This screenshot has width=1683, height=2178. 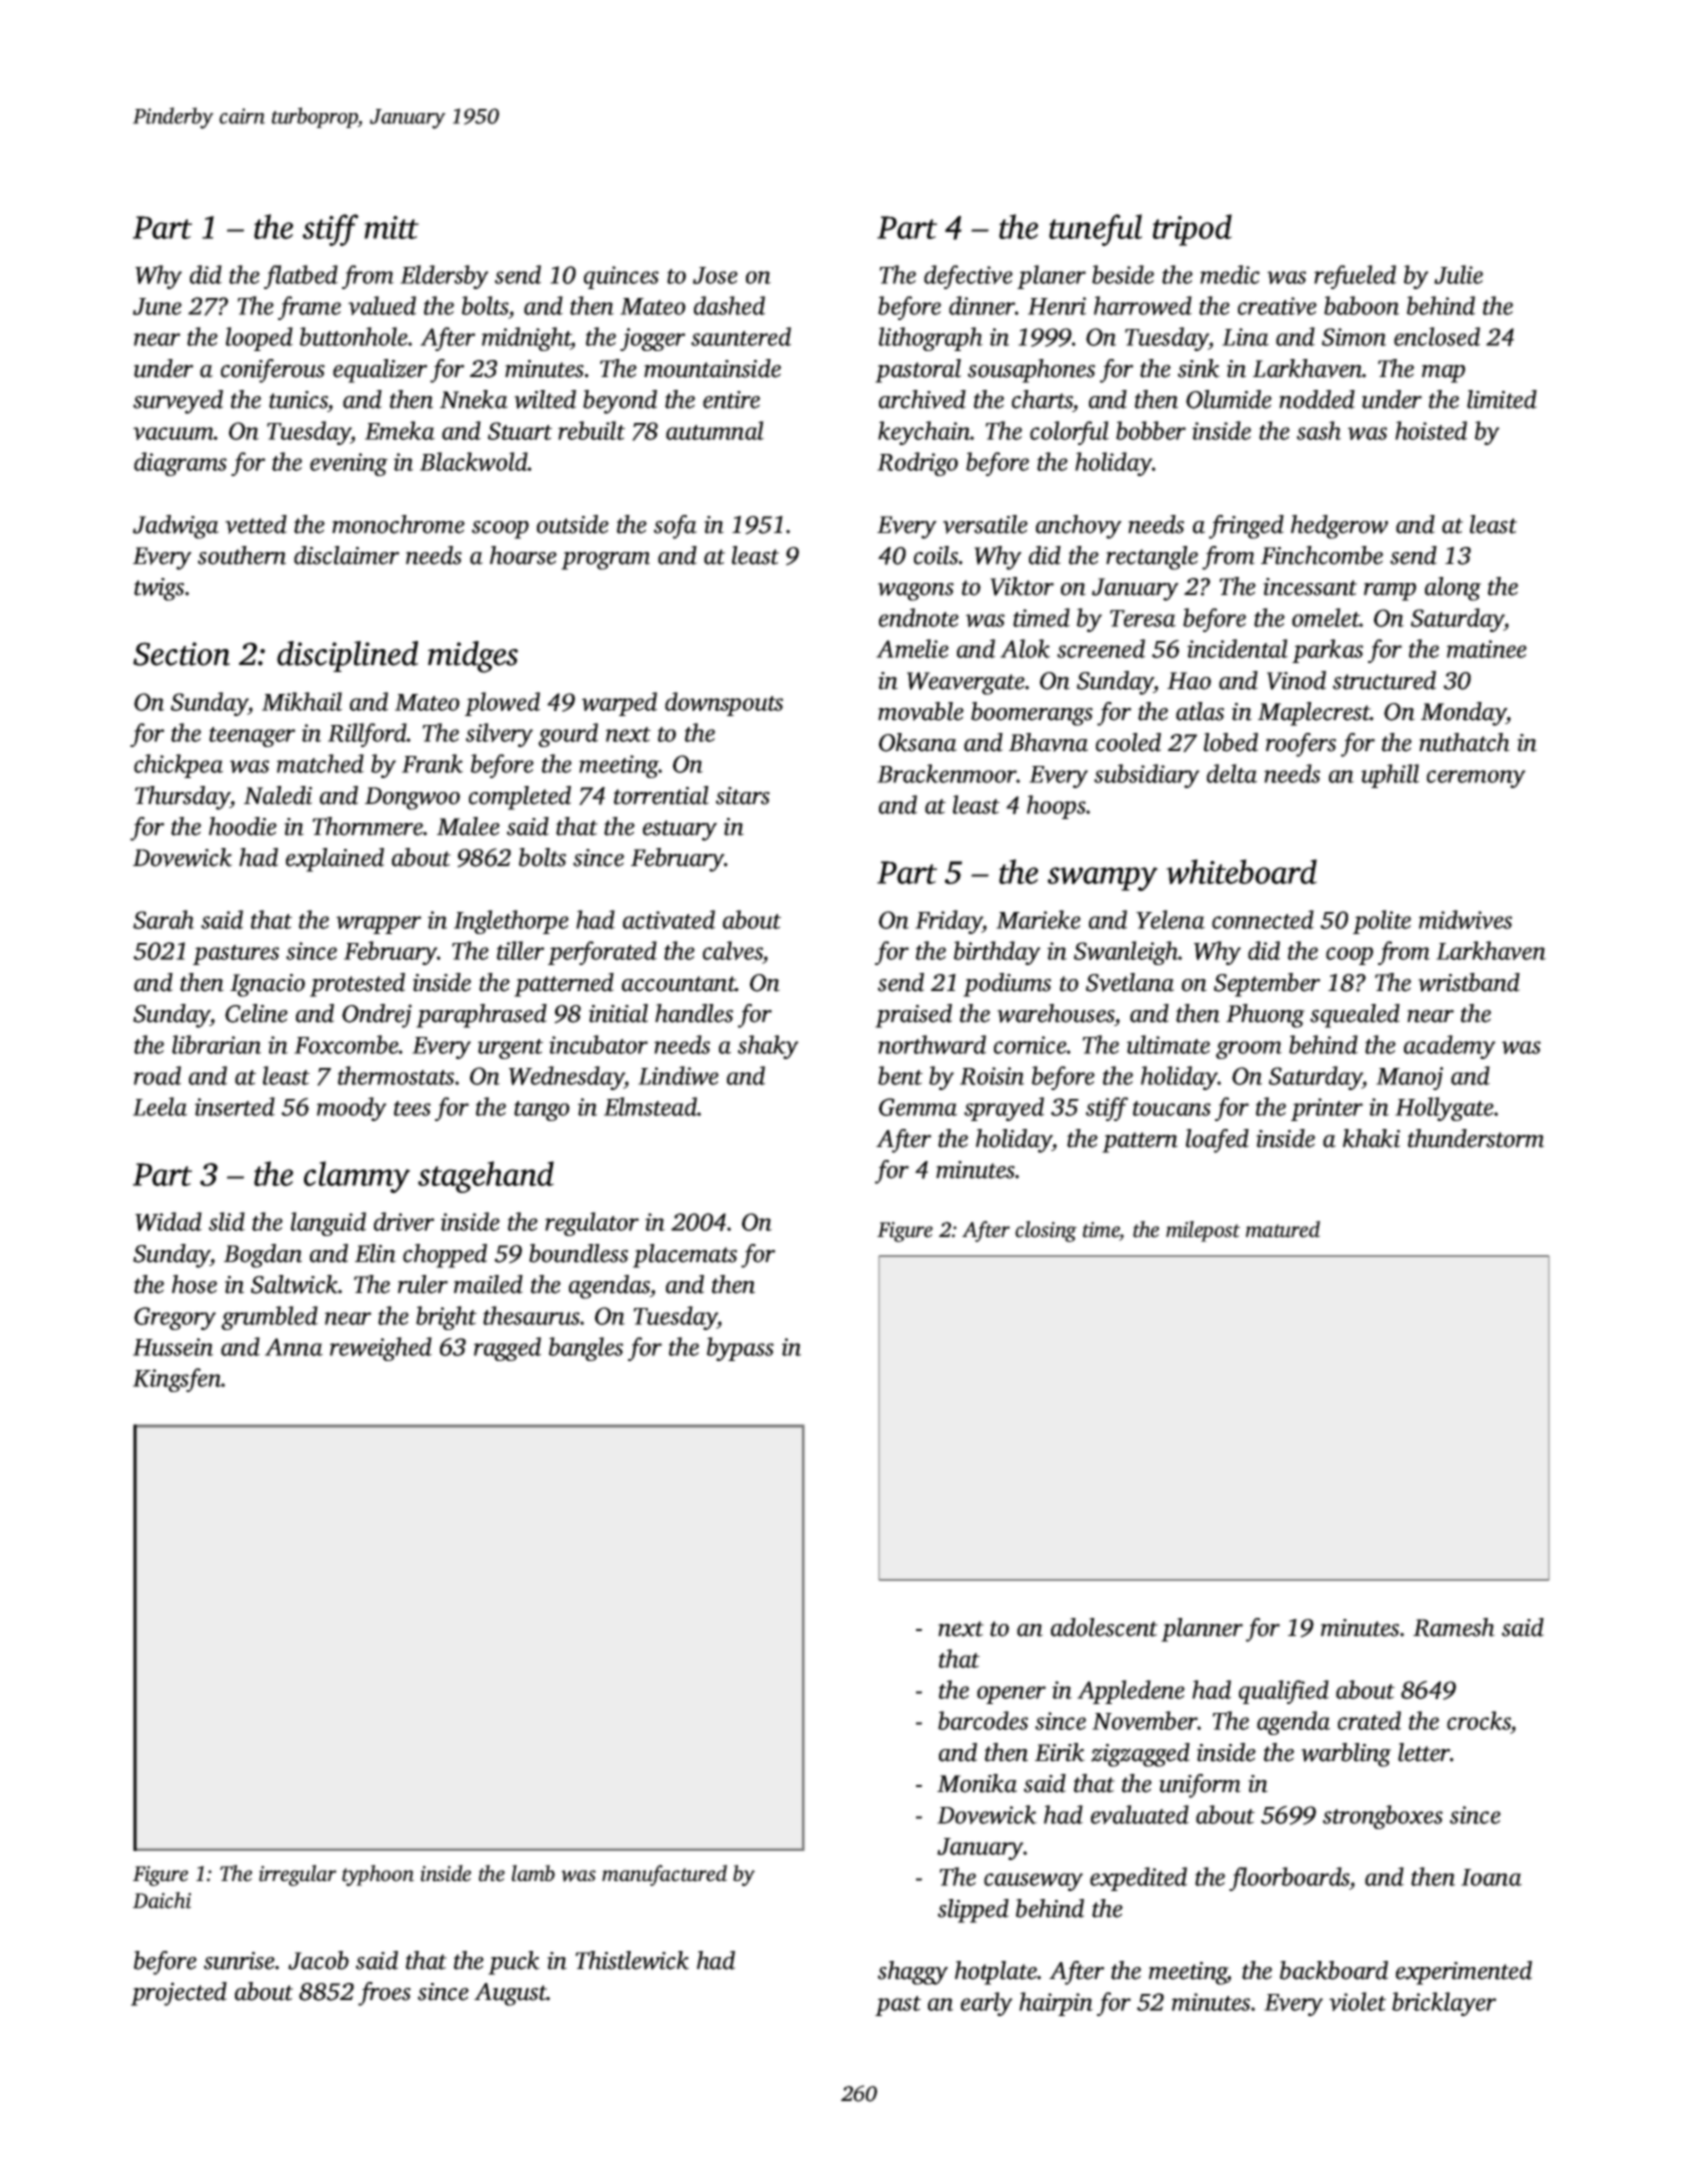 What do you see at coordinates (1046, 1231) in the screenshot?
I see `closing` at bounding box center [1046, 1231].
